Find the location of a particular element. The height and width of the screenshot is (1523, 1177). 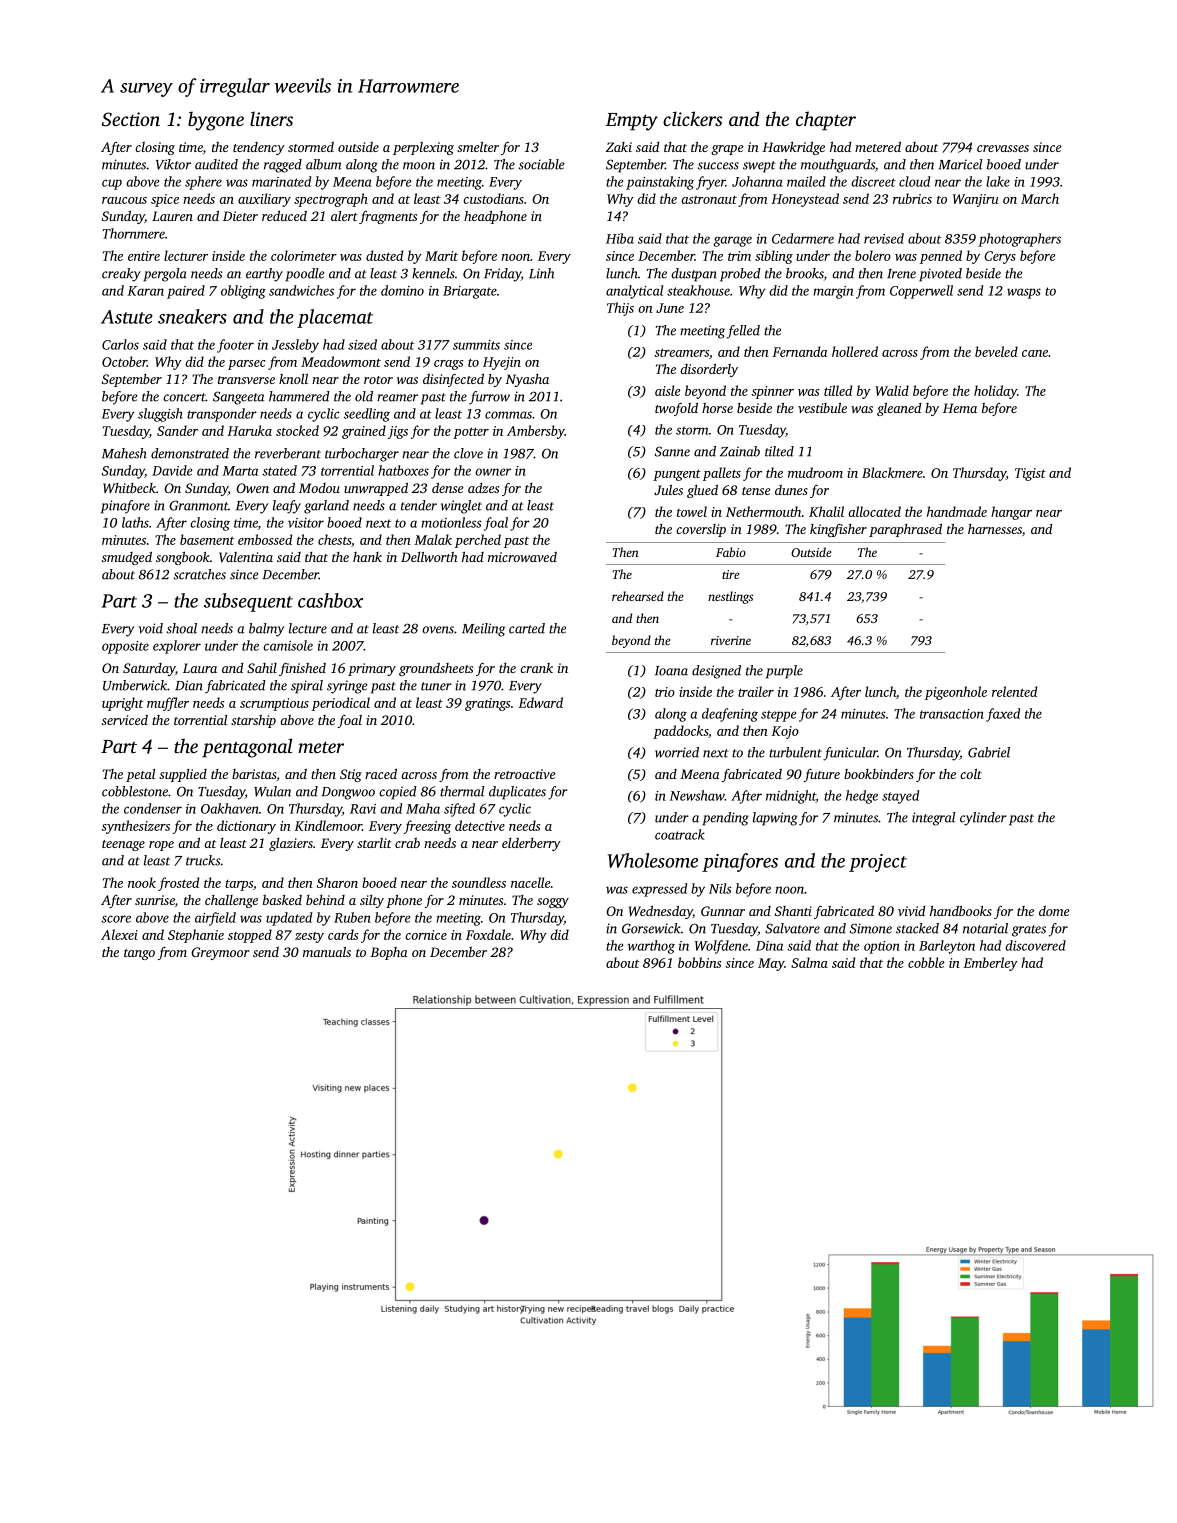

Empty is located at coordinates (632, 122).
